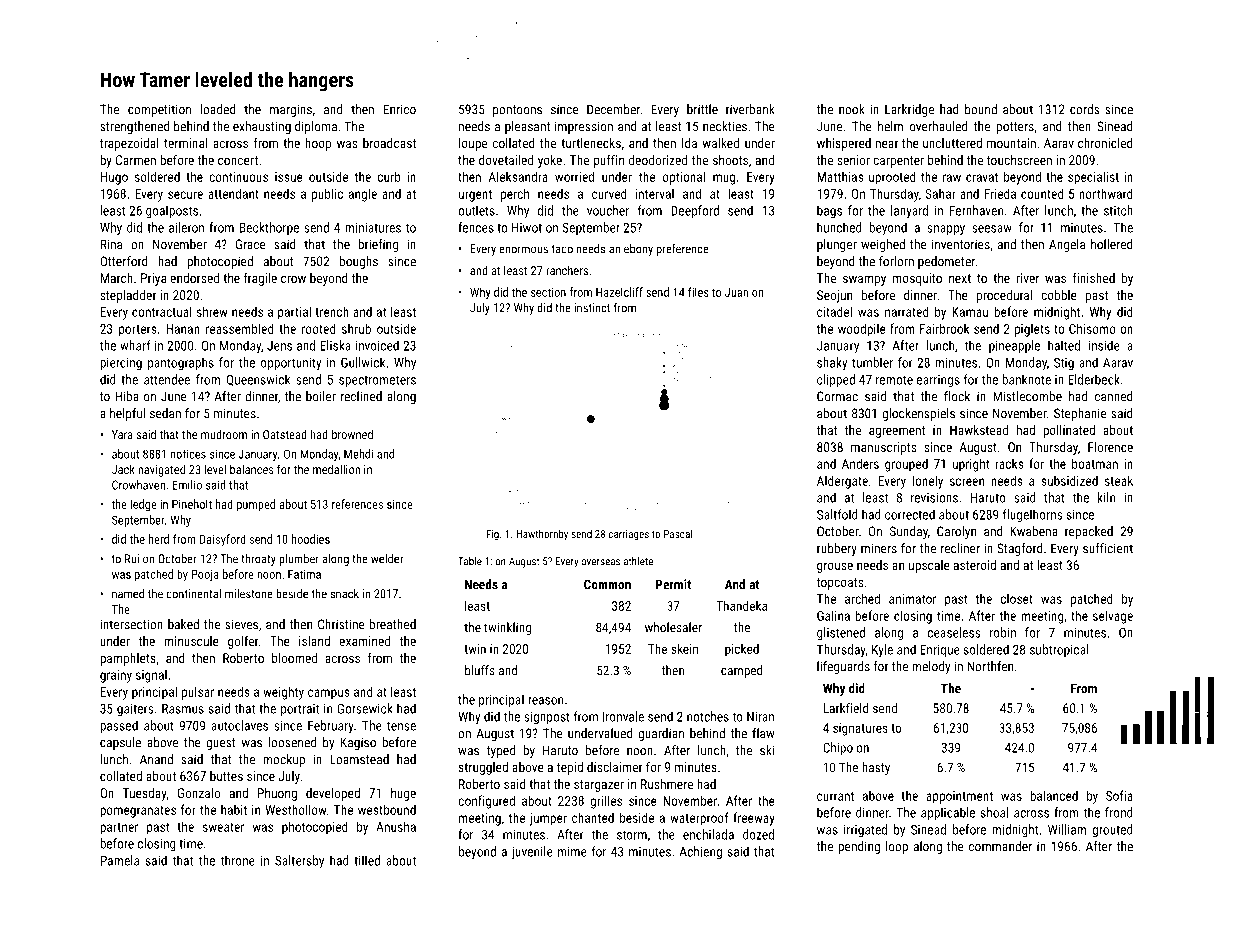  What do you see at coordinates (702, 109) in the document?
I see `brittle` at bounding box center [702, 109].
